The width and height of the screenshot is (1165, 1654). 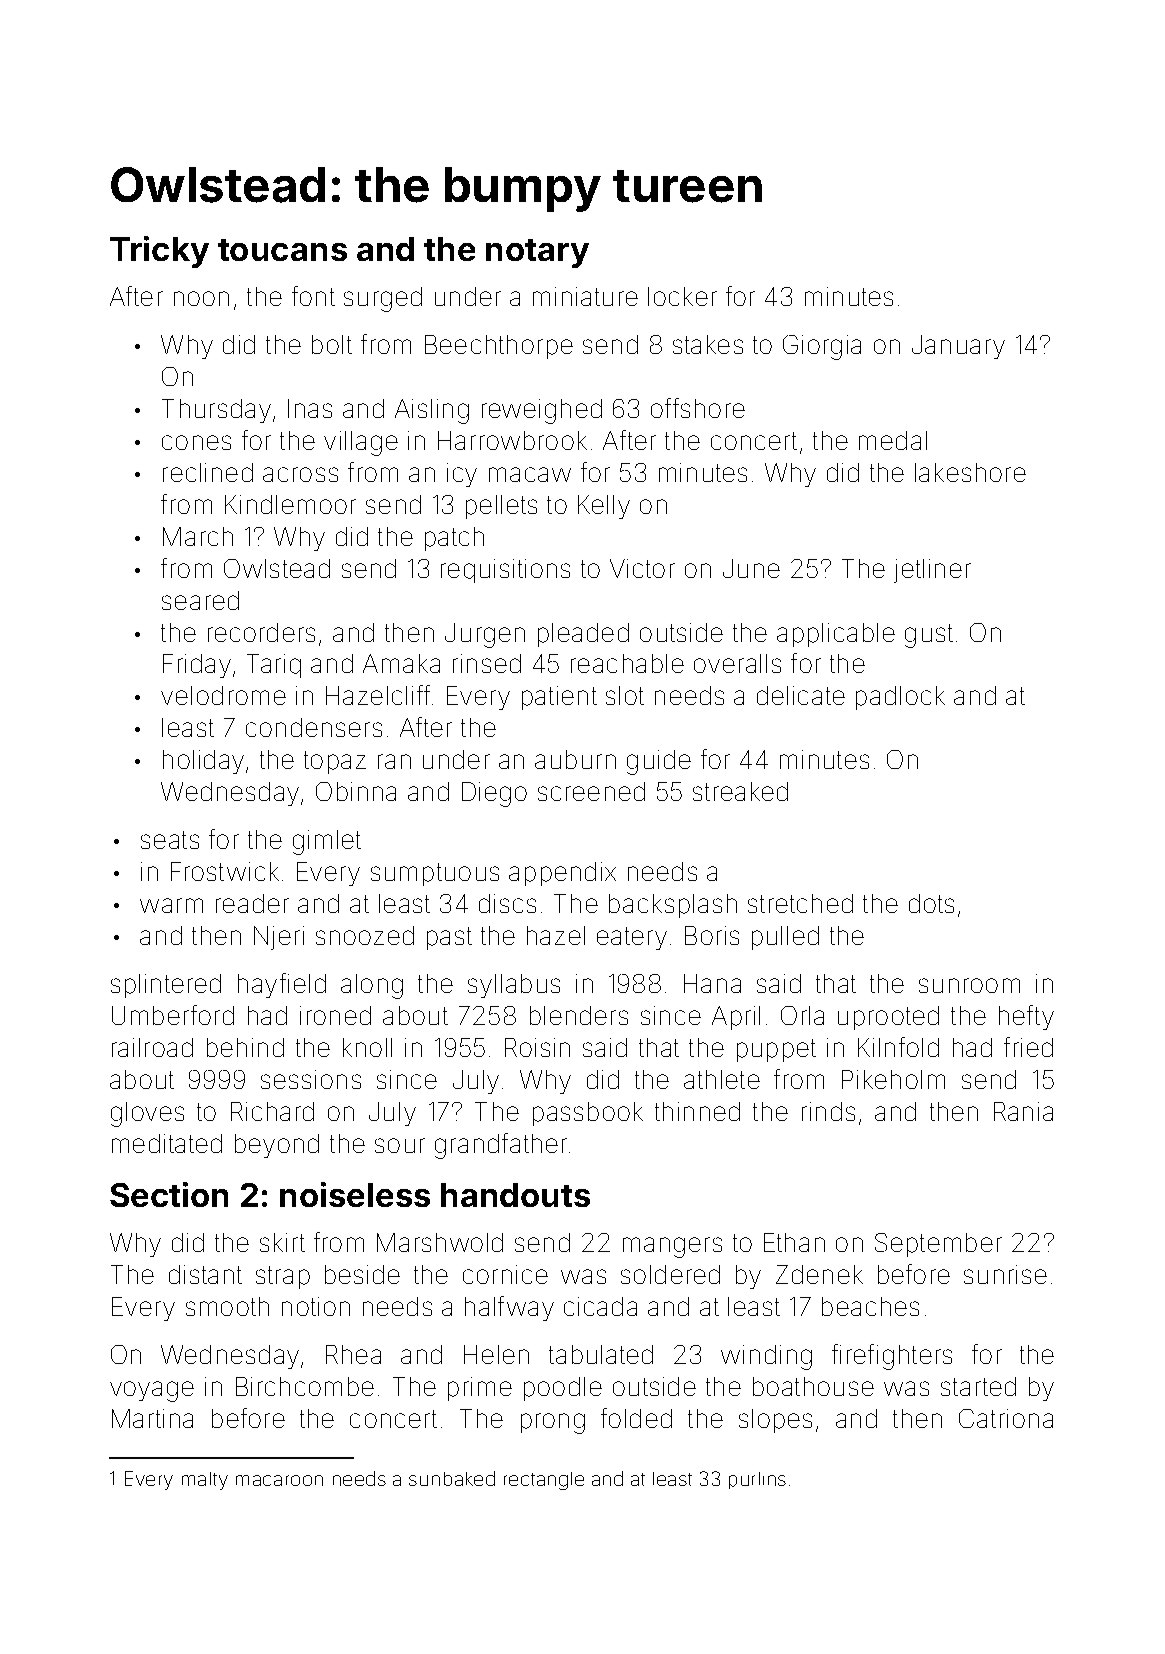 What do you see at coordinates (785, 938) in the screenshot?
I see `pulled` at bounding box center [785, 938].
